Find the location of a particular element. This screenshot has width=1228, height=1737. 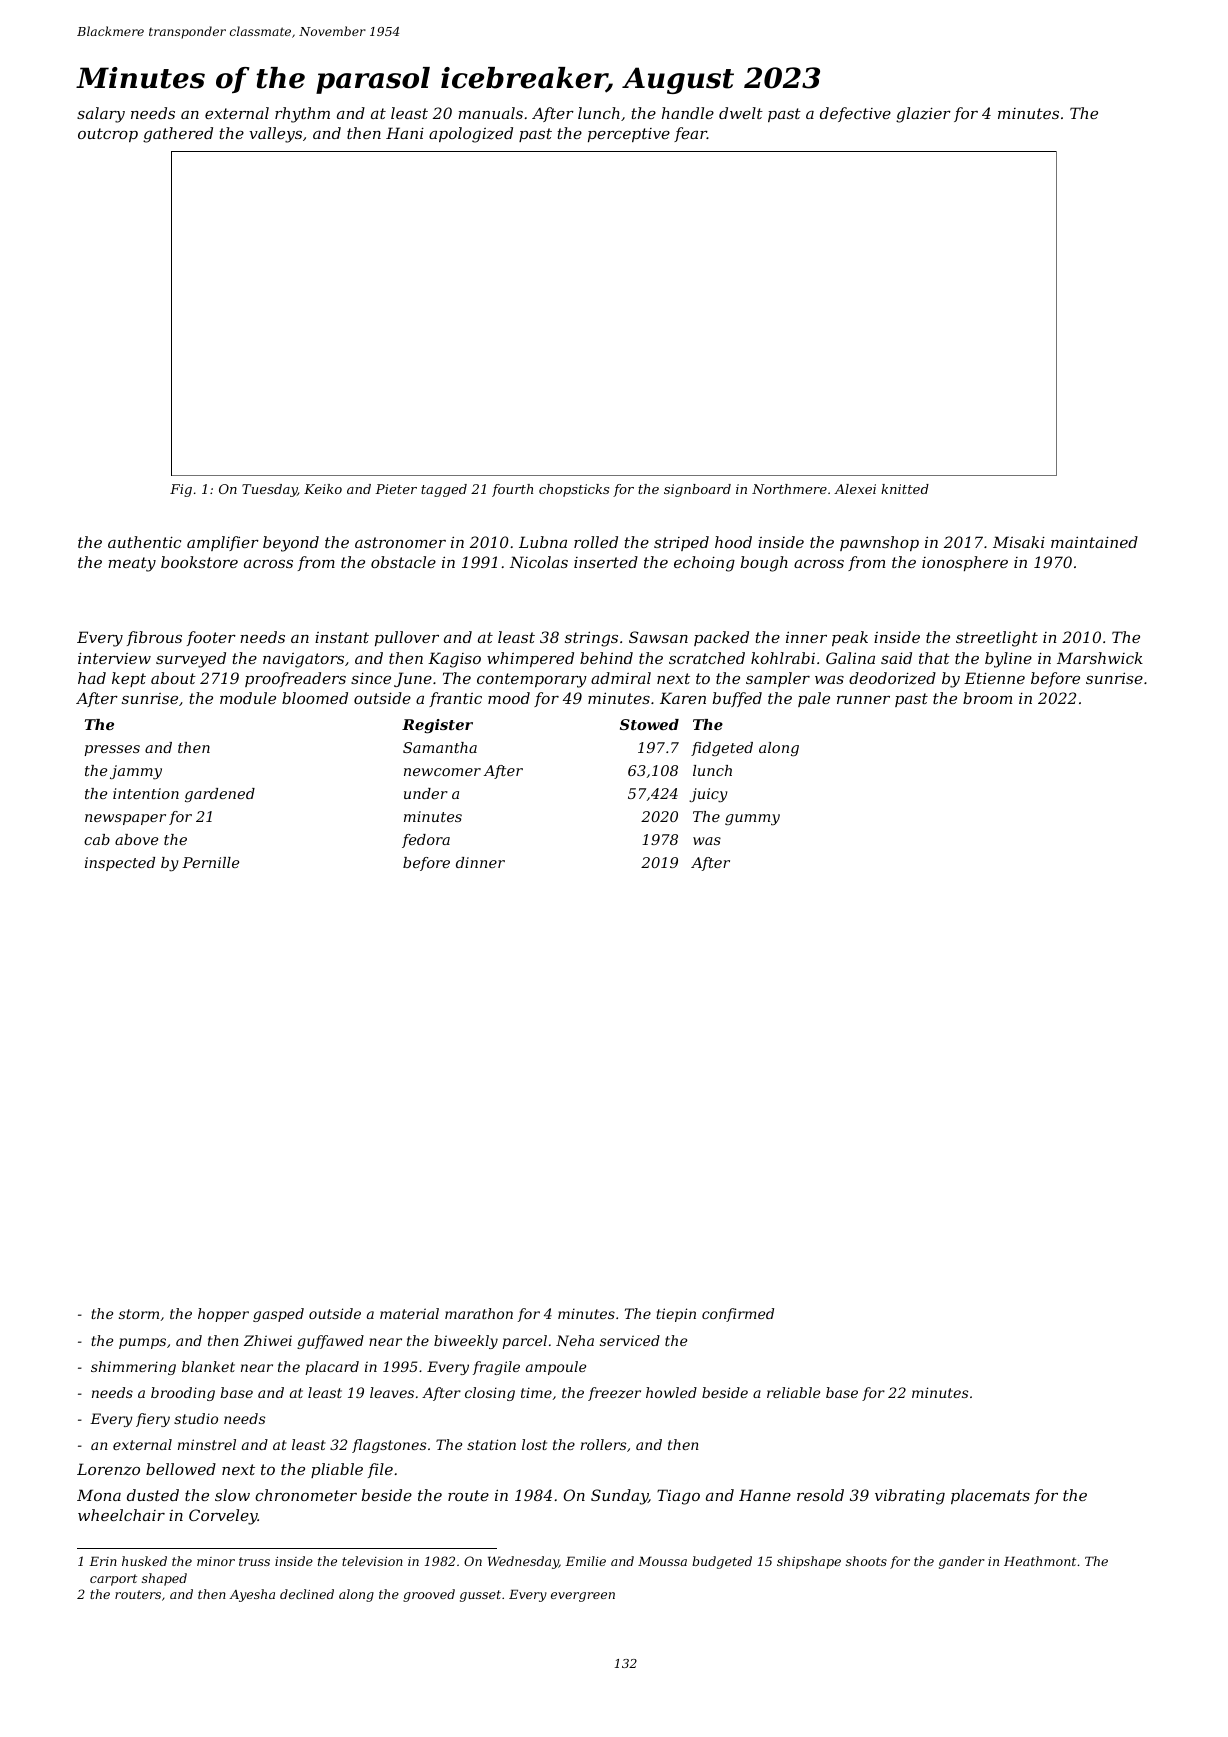

rhythm is located at coordinates (302, 115).
